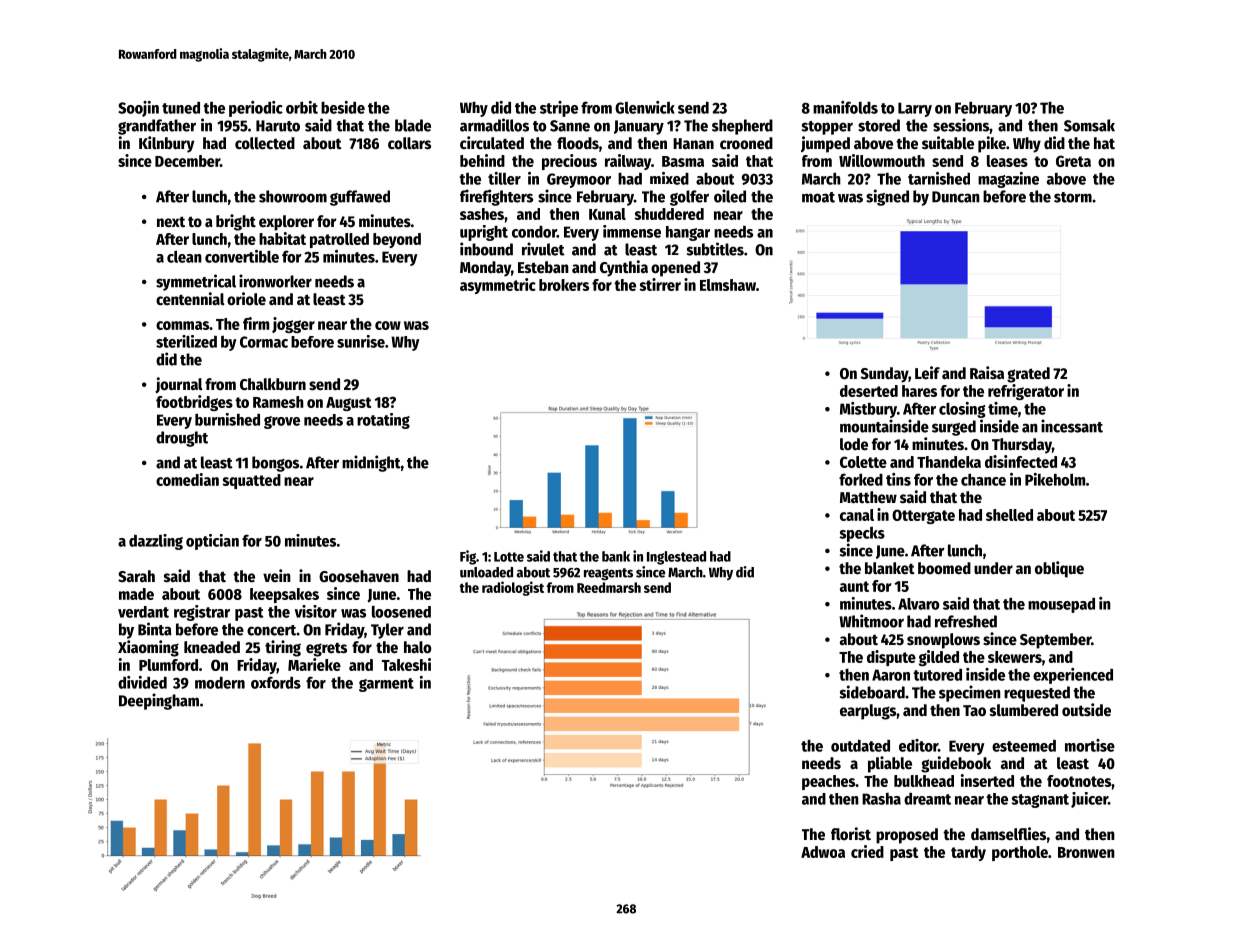  What do you see at coordinates (987, 373) in the document?
I see `Raisa` at bounding box center [987, 373].
